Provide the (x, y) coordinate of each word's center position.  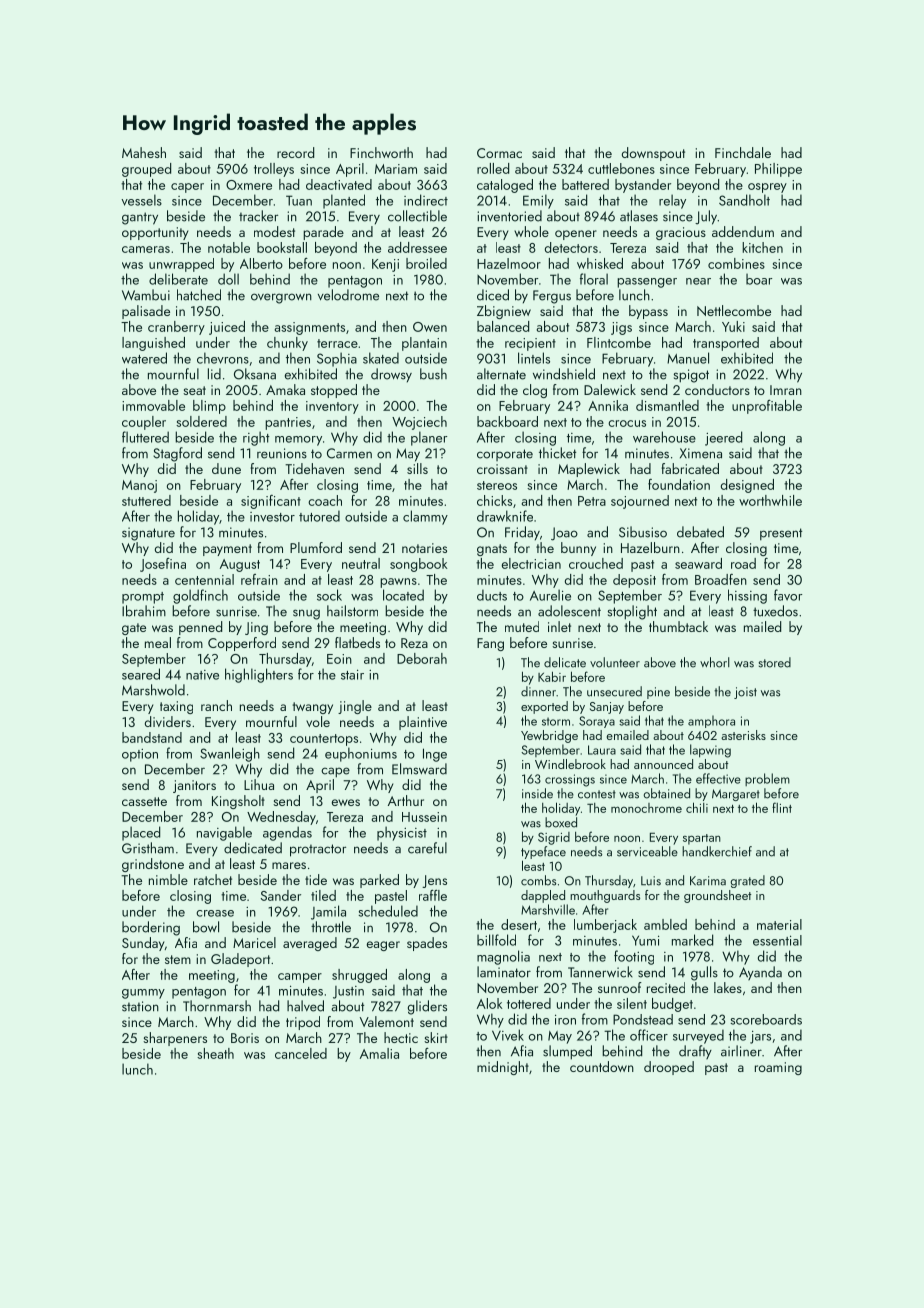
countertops (324, 740)
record (295, 152)
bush (433, 374)
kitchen (762, 247)
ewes (346, 802)
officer (649, 1035)
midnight (503, 1068)
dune (226, 468)
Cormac (499, 153)
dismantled (667, 405)
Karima (708, 881)
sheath (215, 1053)
